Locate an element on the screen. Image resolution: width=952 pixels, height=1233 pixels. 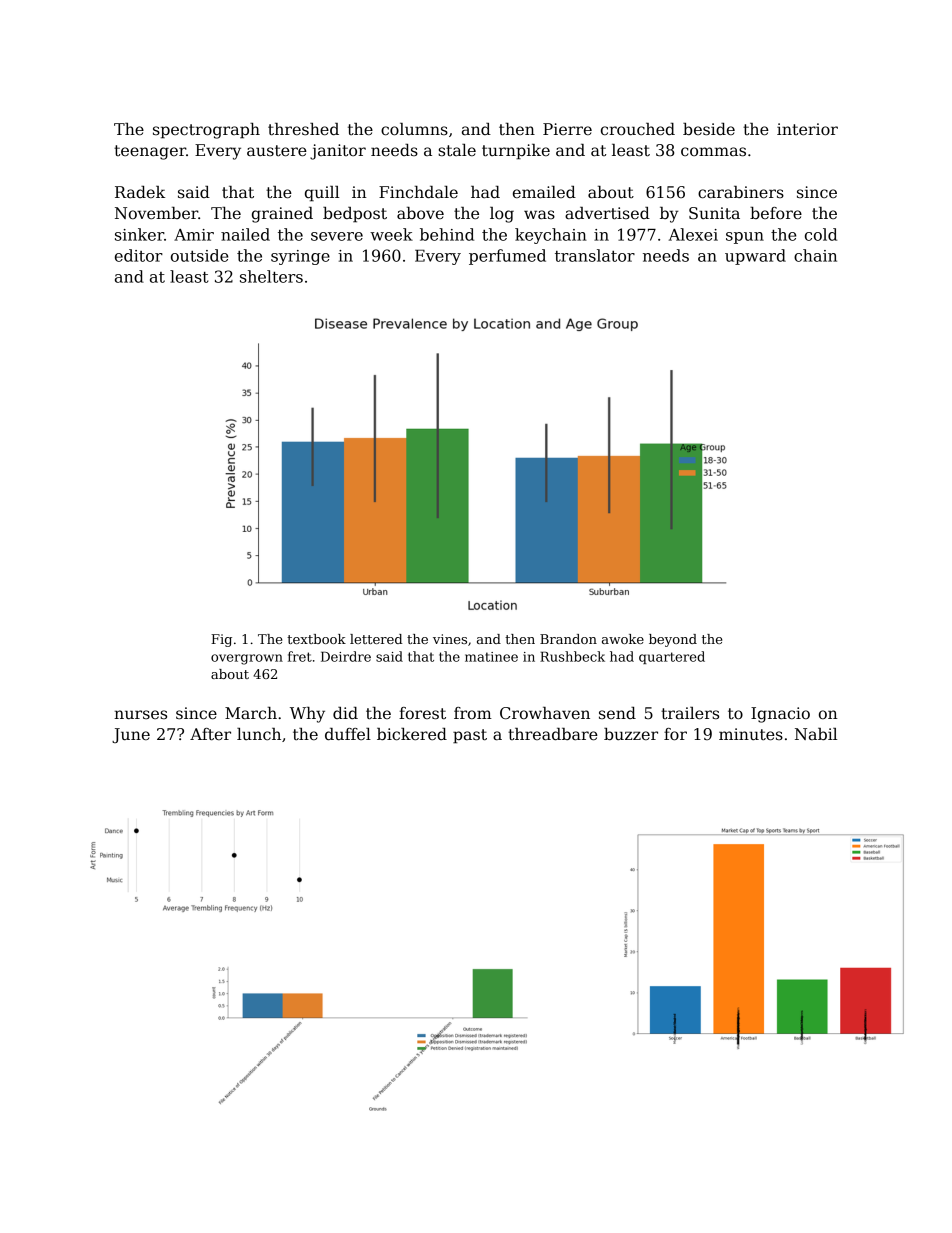
Brandon is located at coordinates (568, 639).
